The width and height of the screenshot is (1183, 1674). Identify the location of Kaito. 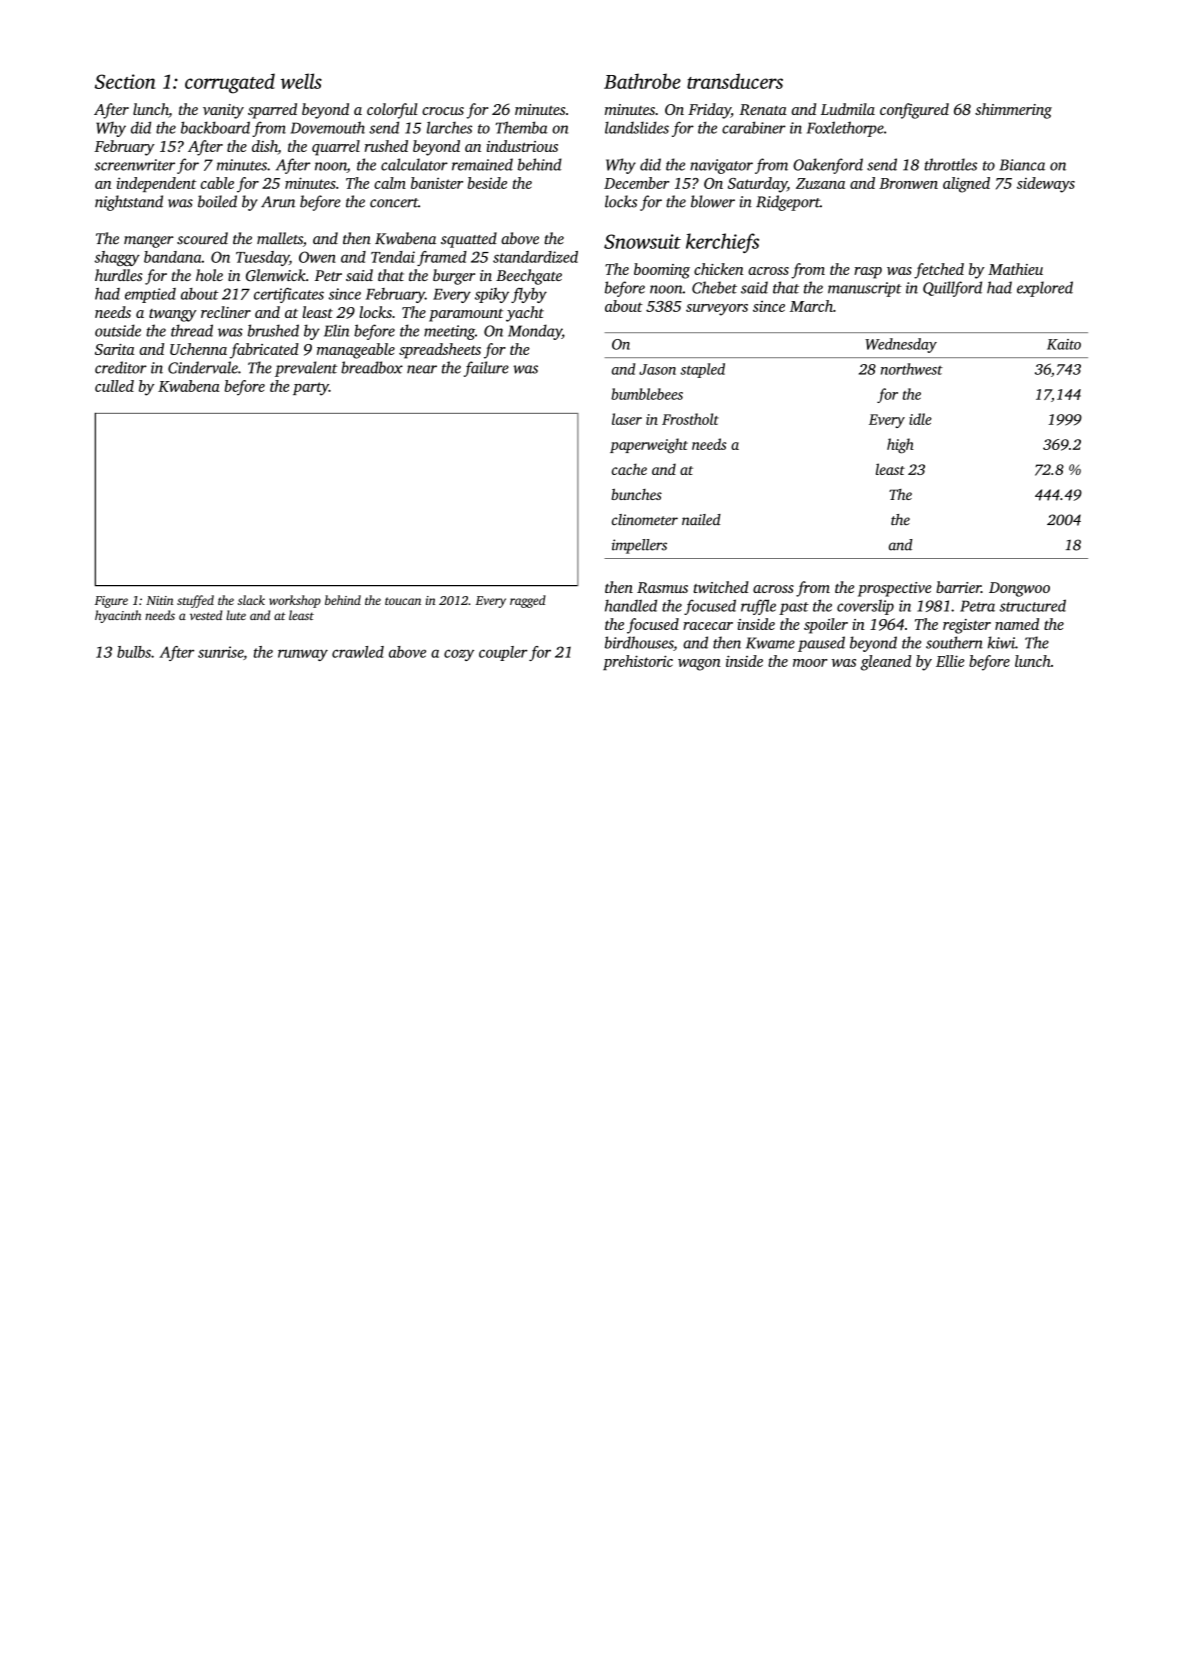
(1064, 344).
